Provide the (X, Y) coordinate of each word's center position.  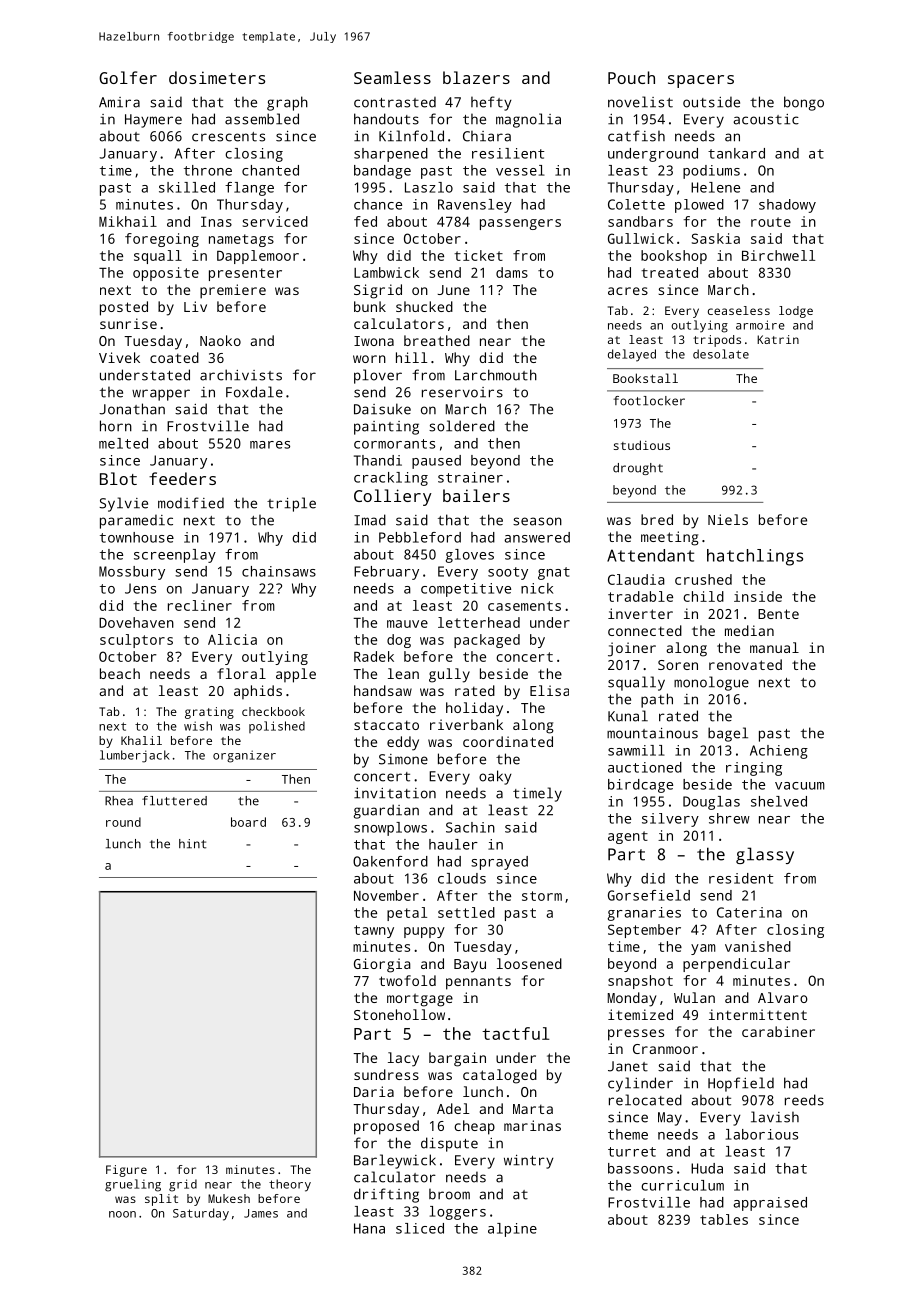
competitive (466, 590)
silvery (670, 820)
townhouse (137, 537)
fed (365, 221)
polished (277, 727)
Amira (119, 102)
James (261, 1213)
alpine (512, 1230)
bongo (804, 103)
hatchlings (755, 557)
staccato (386, 725)
